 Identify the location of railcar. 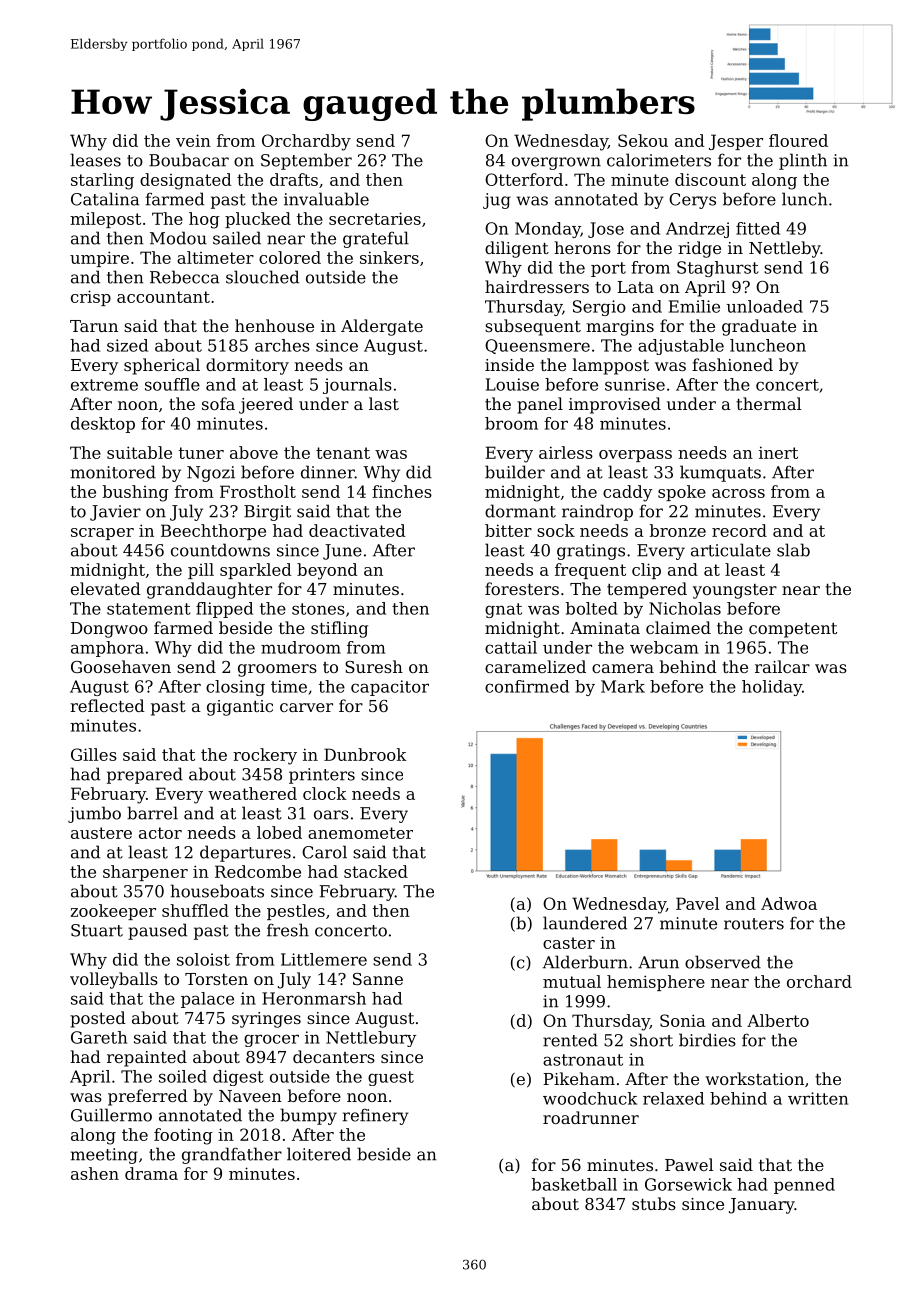
(782, 666).
